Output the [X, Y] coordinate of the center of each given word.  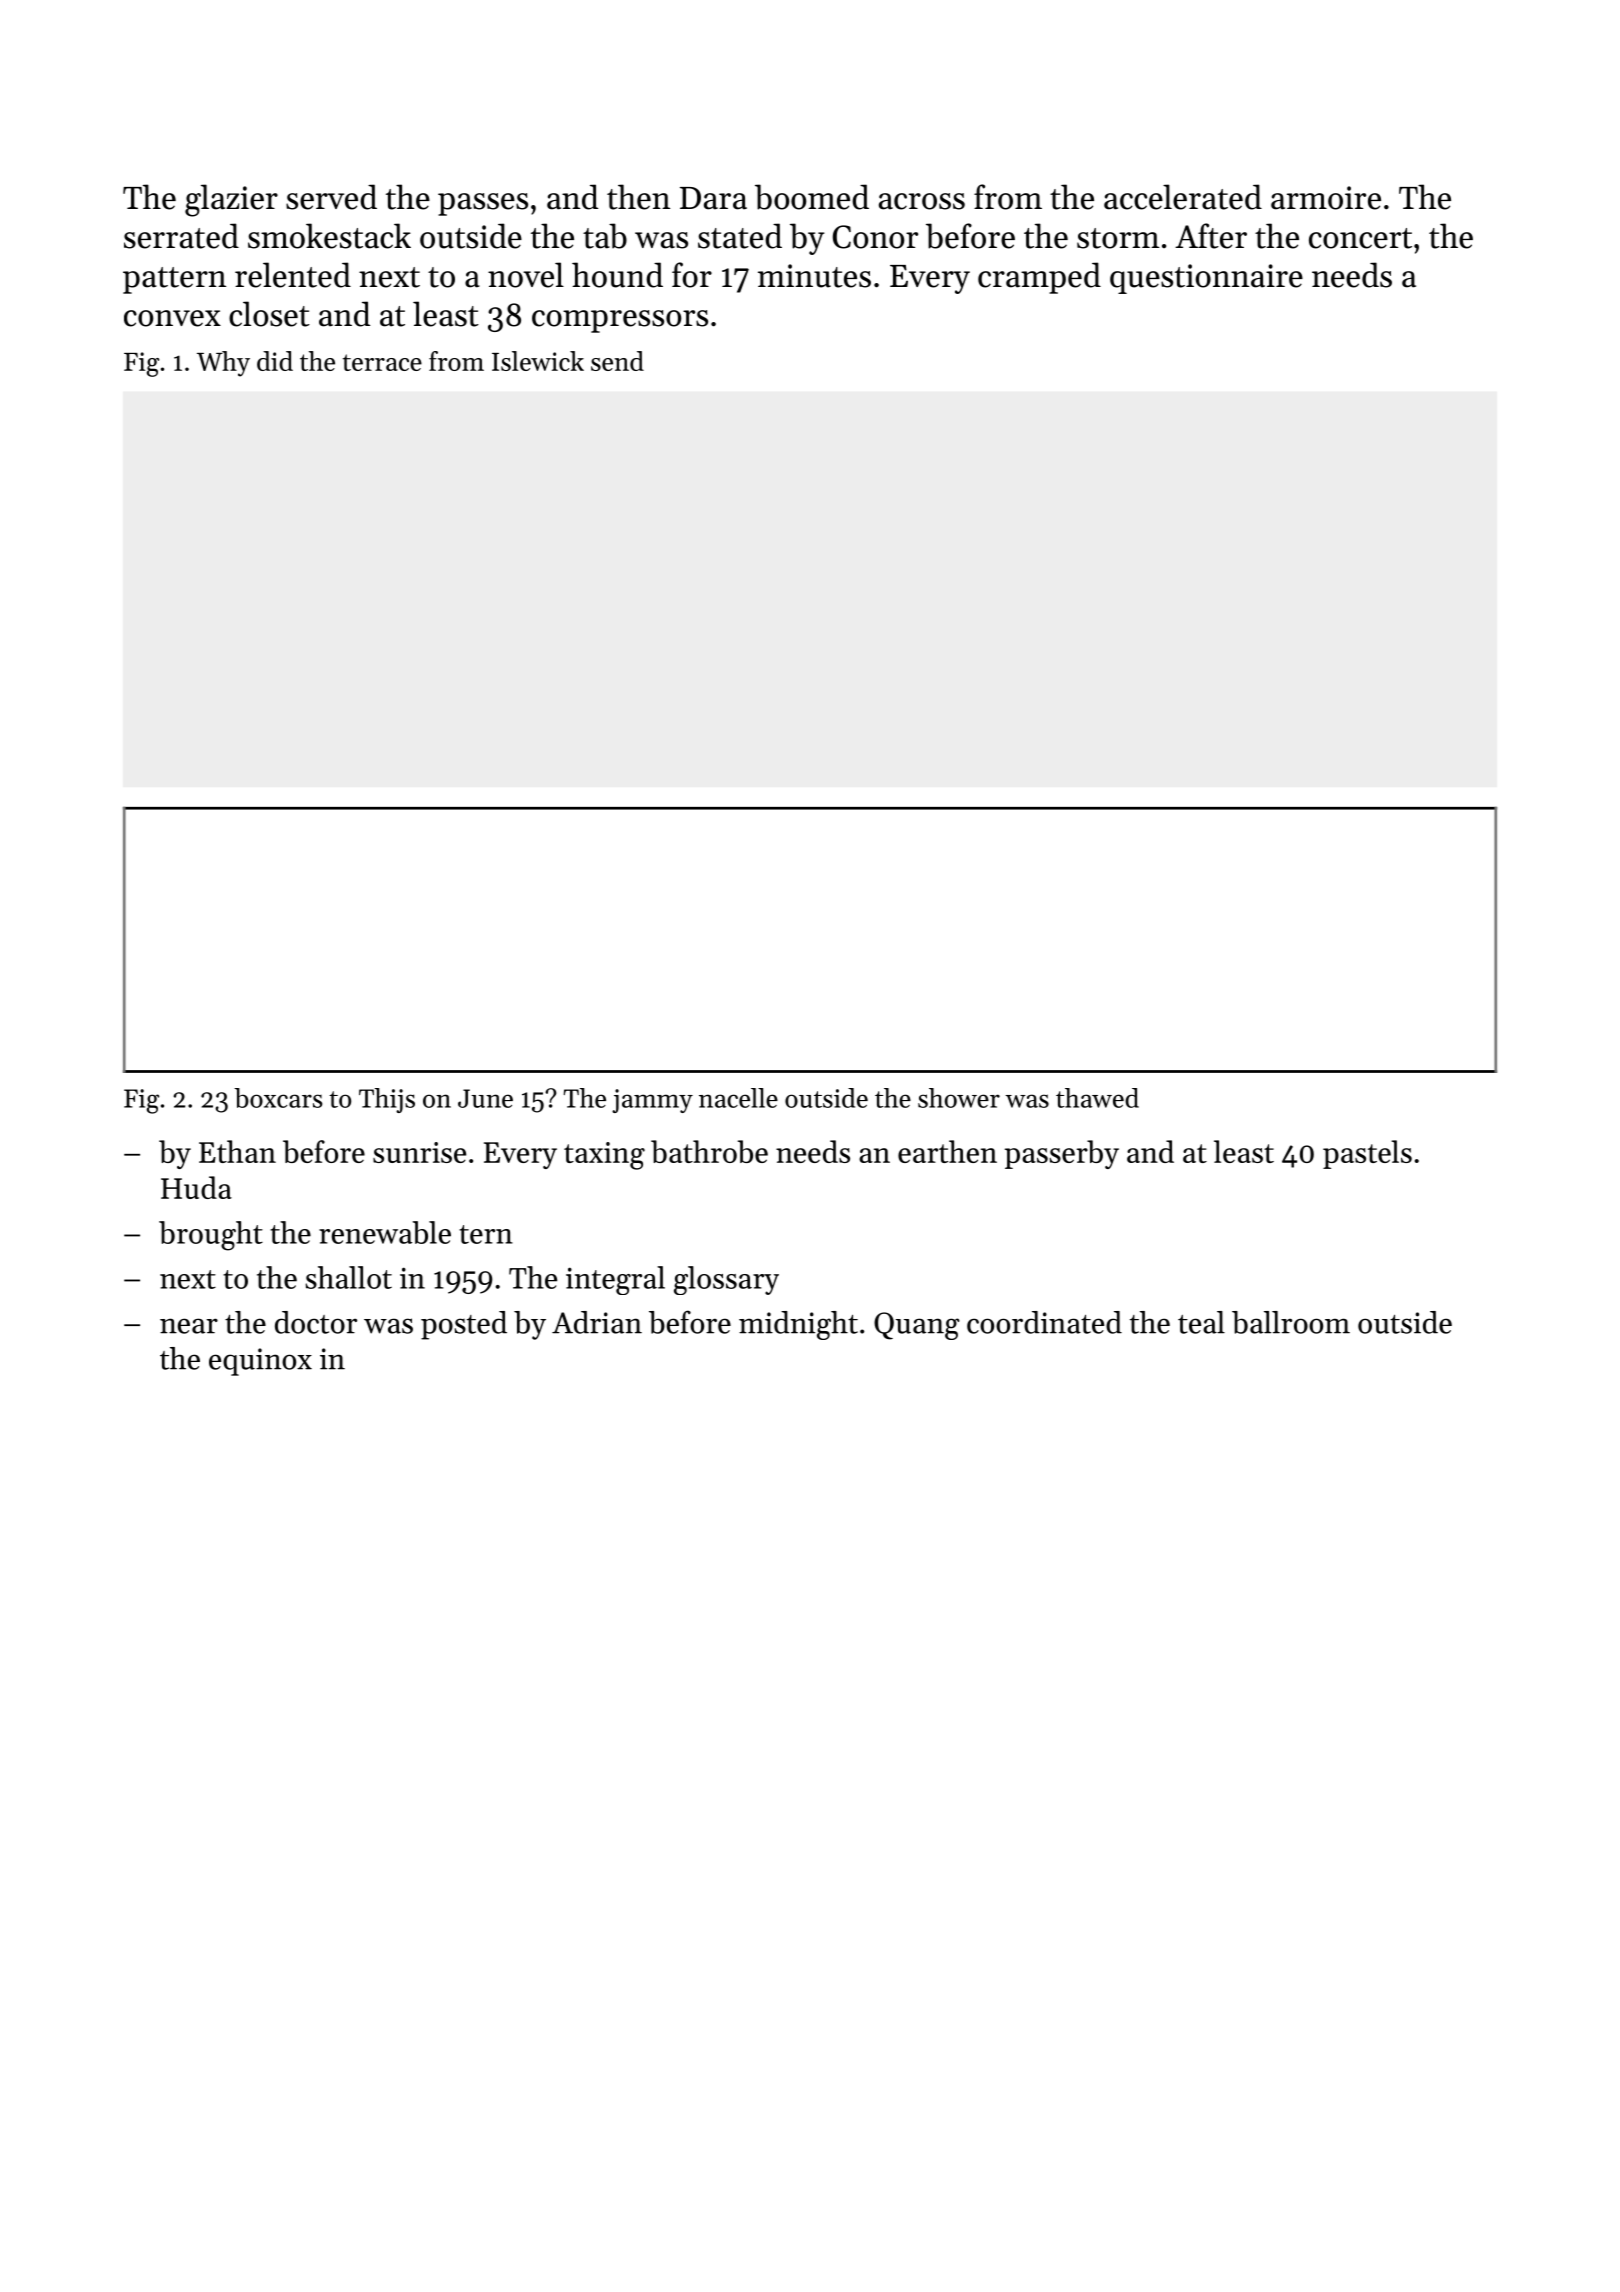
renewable [385, 1232]
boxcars [278, 1098]
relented [293, 275]
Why [223, 364]
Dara [713, 198]
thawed [1097, 1098]
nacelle [738, 1098]
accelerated [1183, 197]
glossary [726, 1280]
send [617, 361]
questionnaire [1206, 279]
